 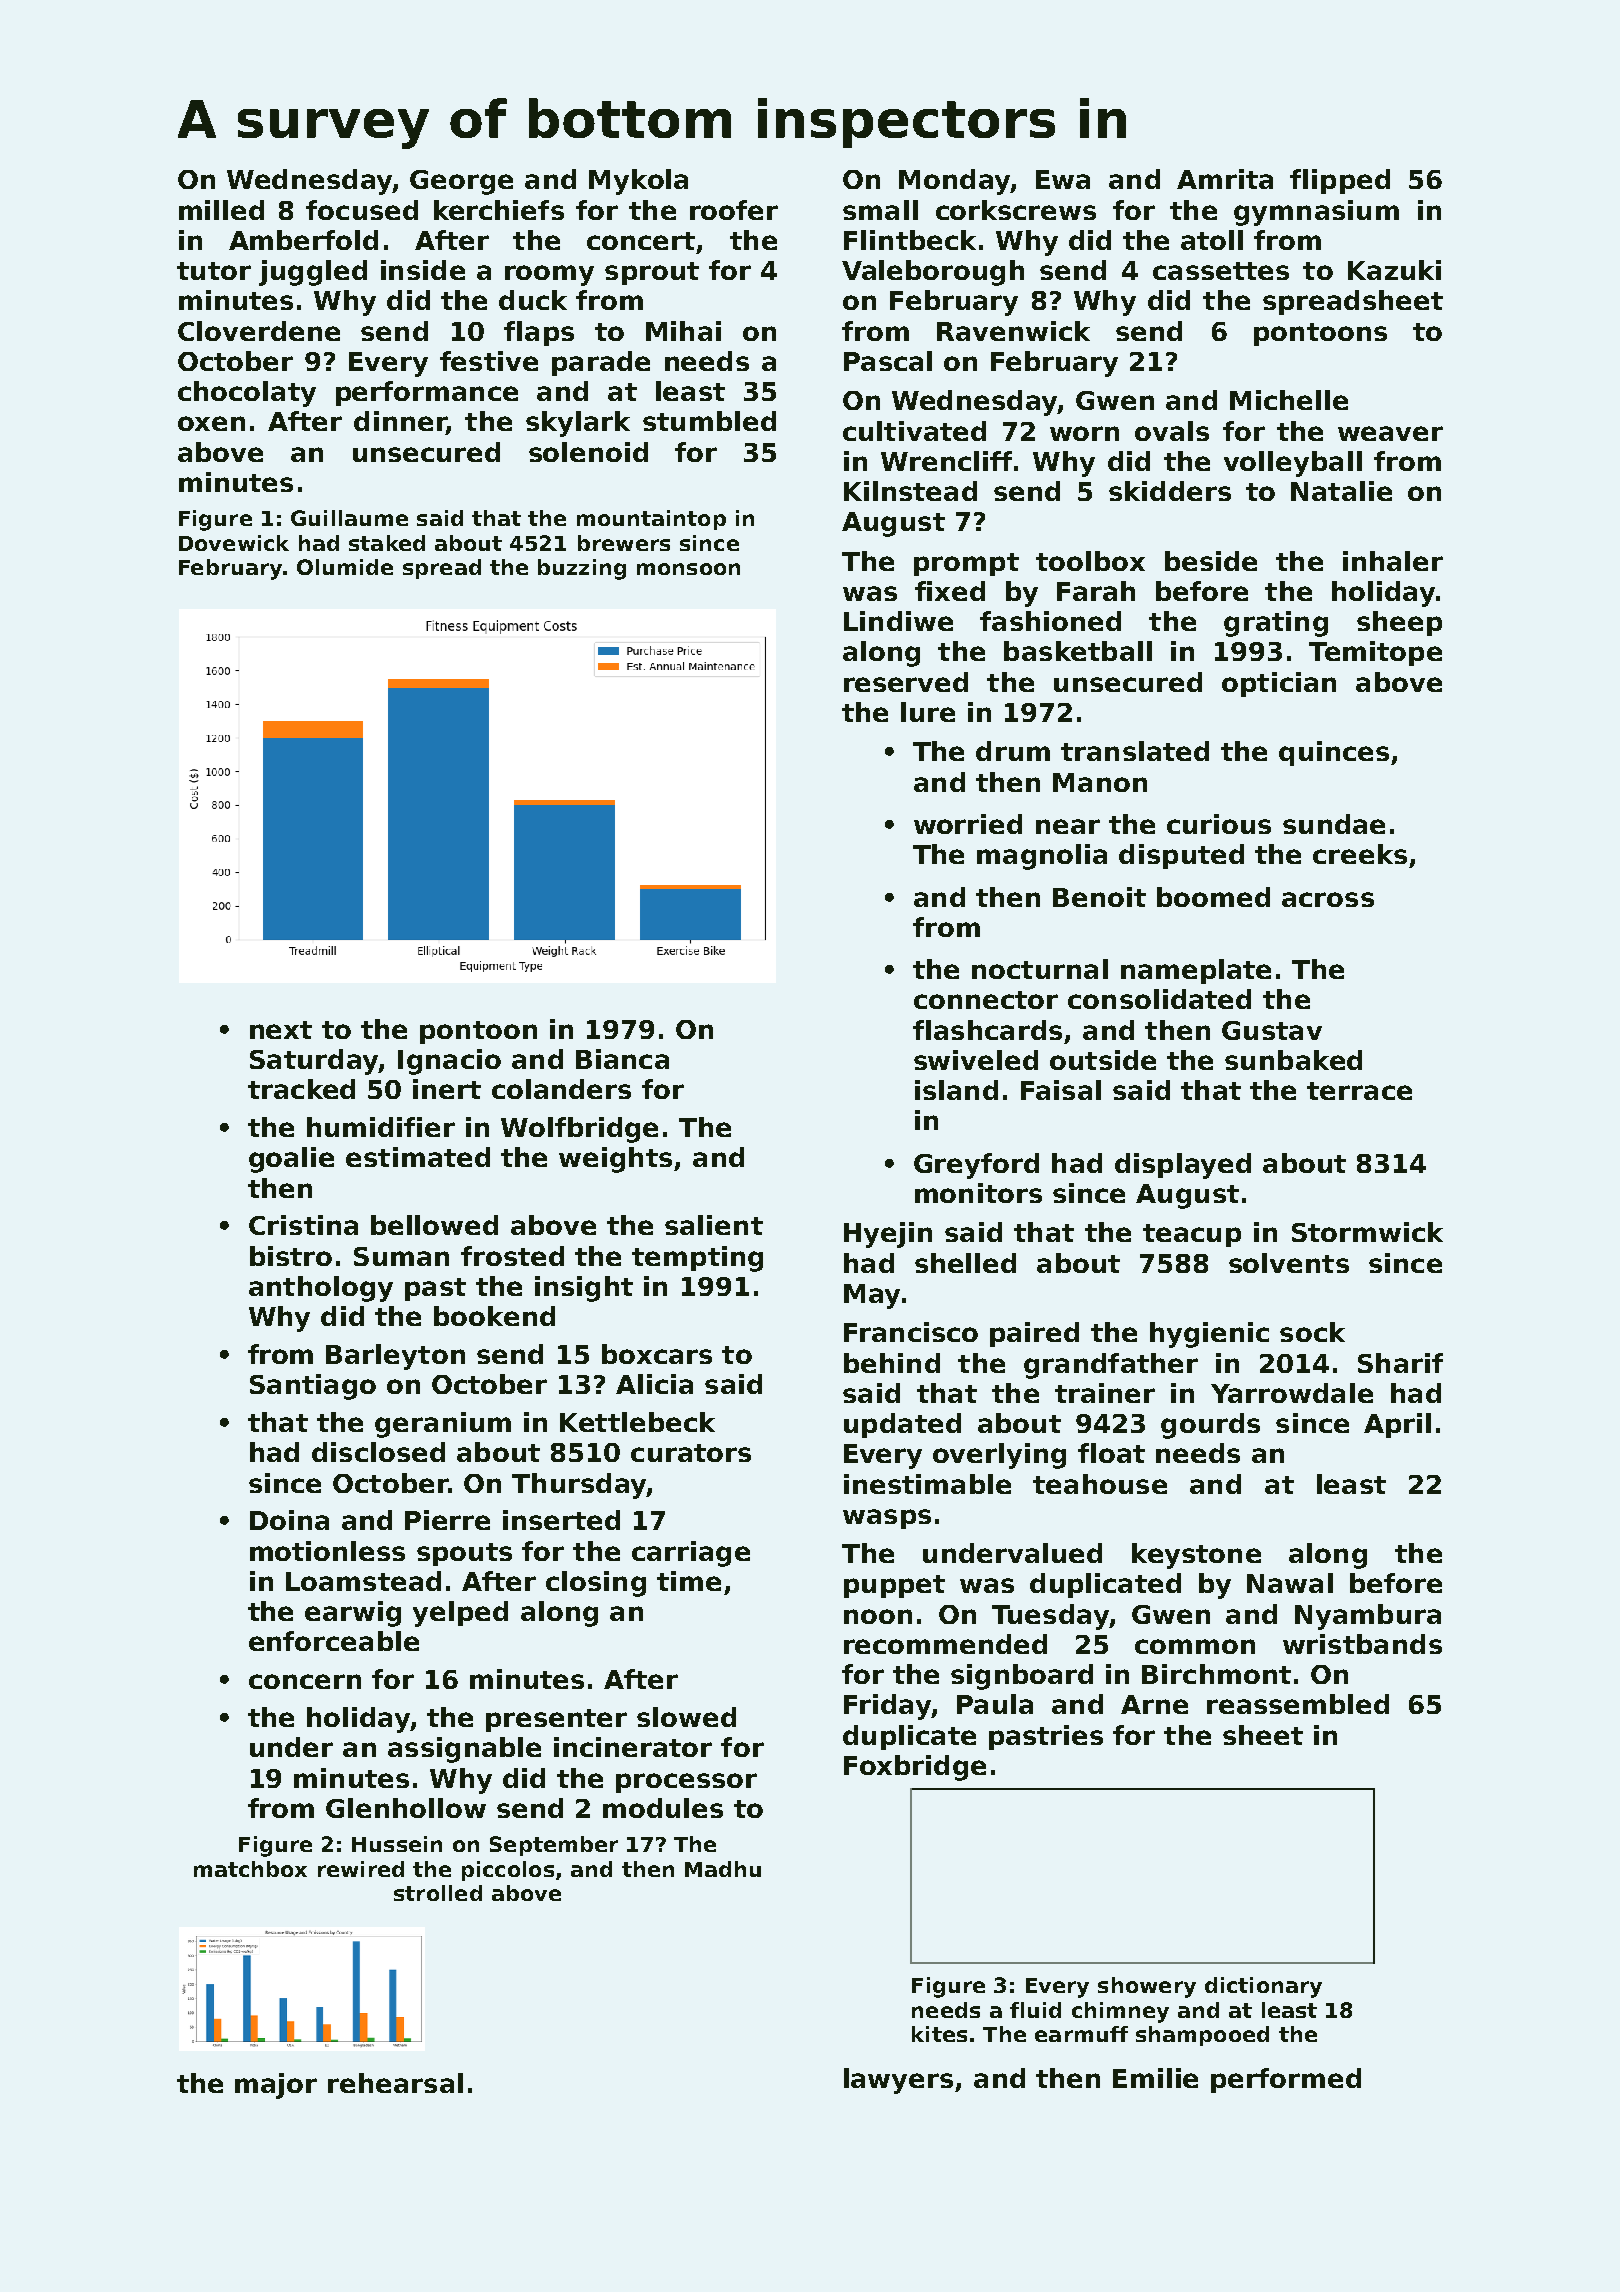 I want to click on milled, so click(x=221, y=210).
